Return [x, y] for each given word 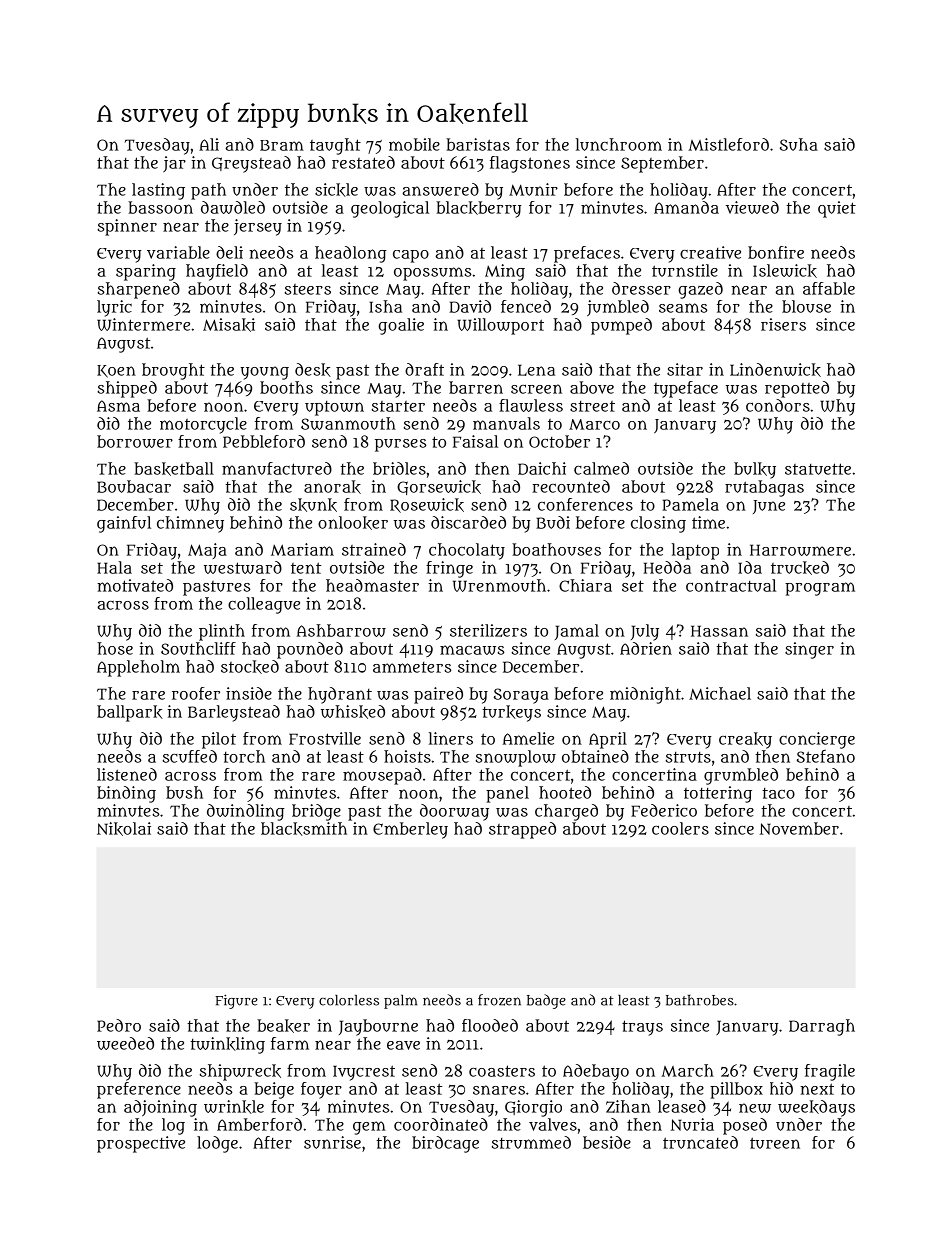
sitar [685, 369]
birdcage [445, 1144]
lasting [158, 191]
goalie [401, 326]
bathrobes [700, 1000]
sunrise [332, 1142]
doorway [454, 812]
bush [184, 792]
